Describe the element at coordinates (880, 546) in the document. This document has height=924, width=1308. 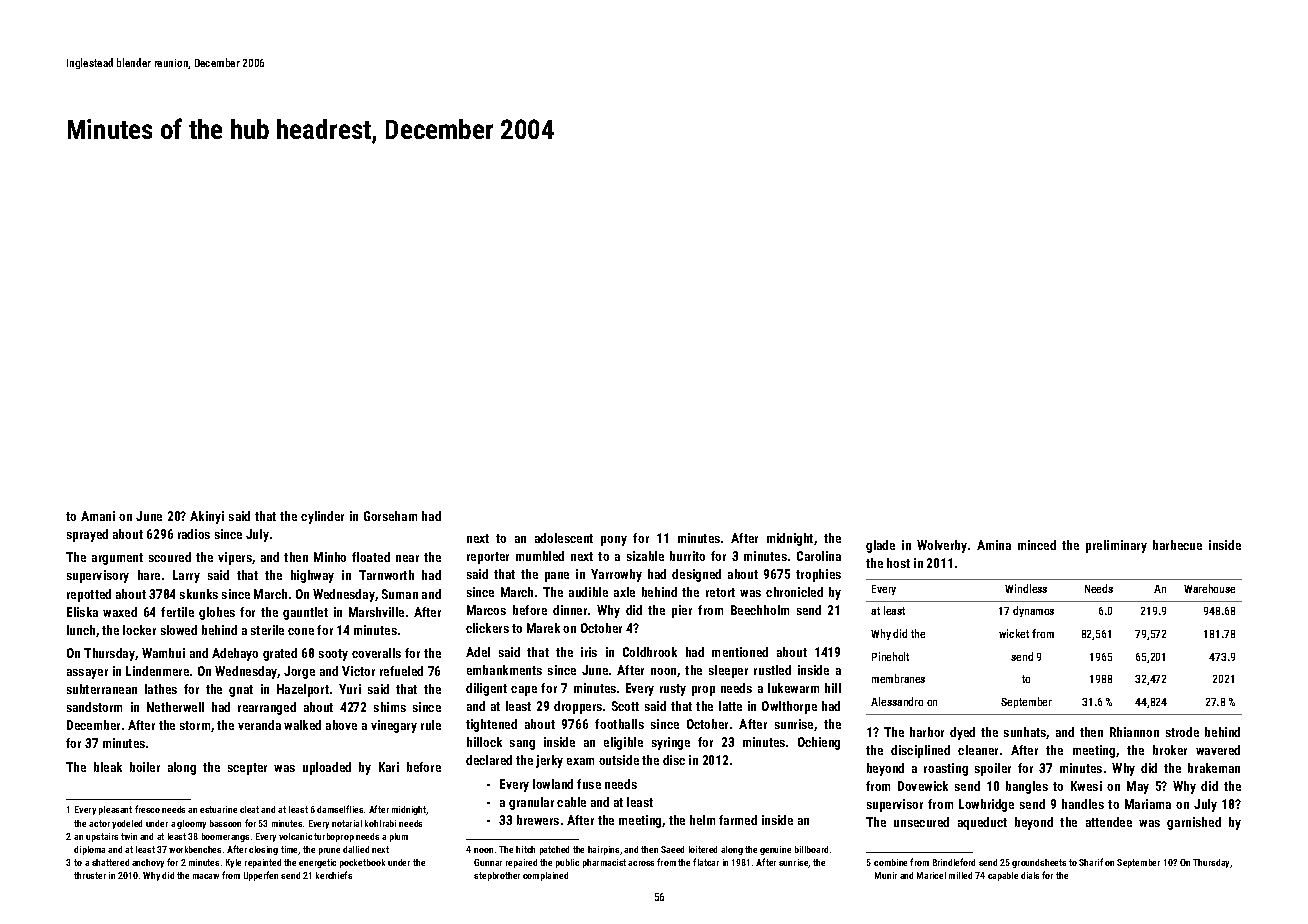
I see `glade` at that location.
